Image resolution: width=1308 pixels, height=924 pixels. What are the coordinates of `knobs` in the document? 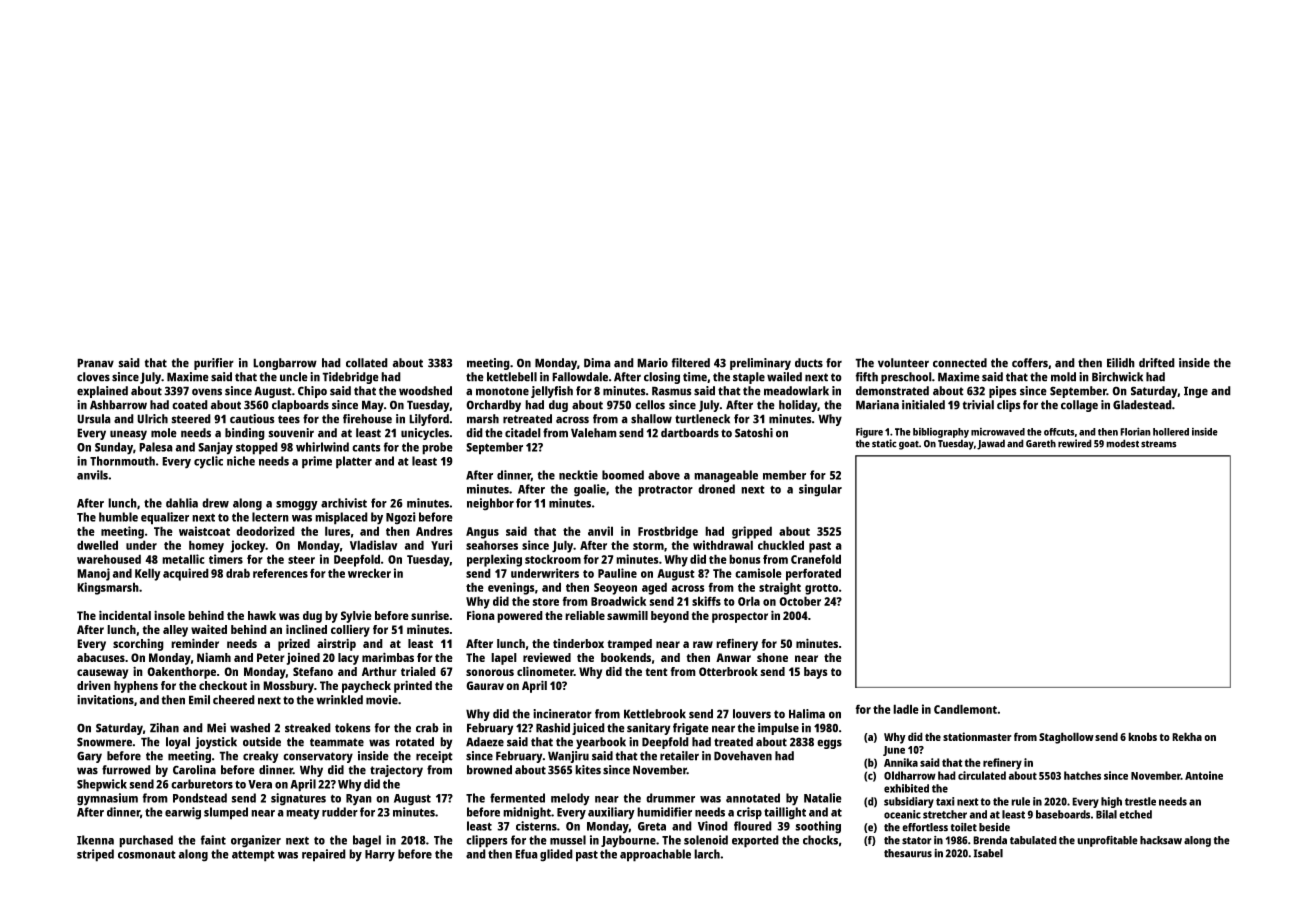 It's located at (1142, 736).
